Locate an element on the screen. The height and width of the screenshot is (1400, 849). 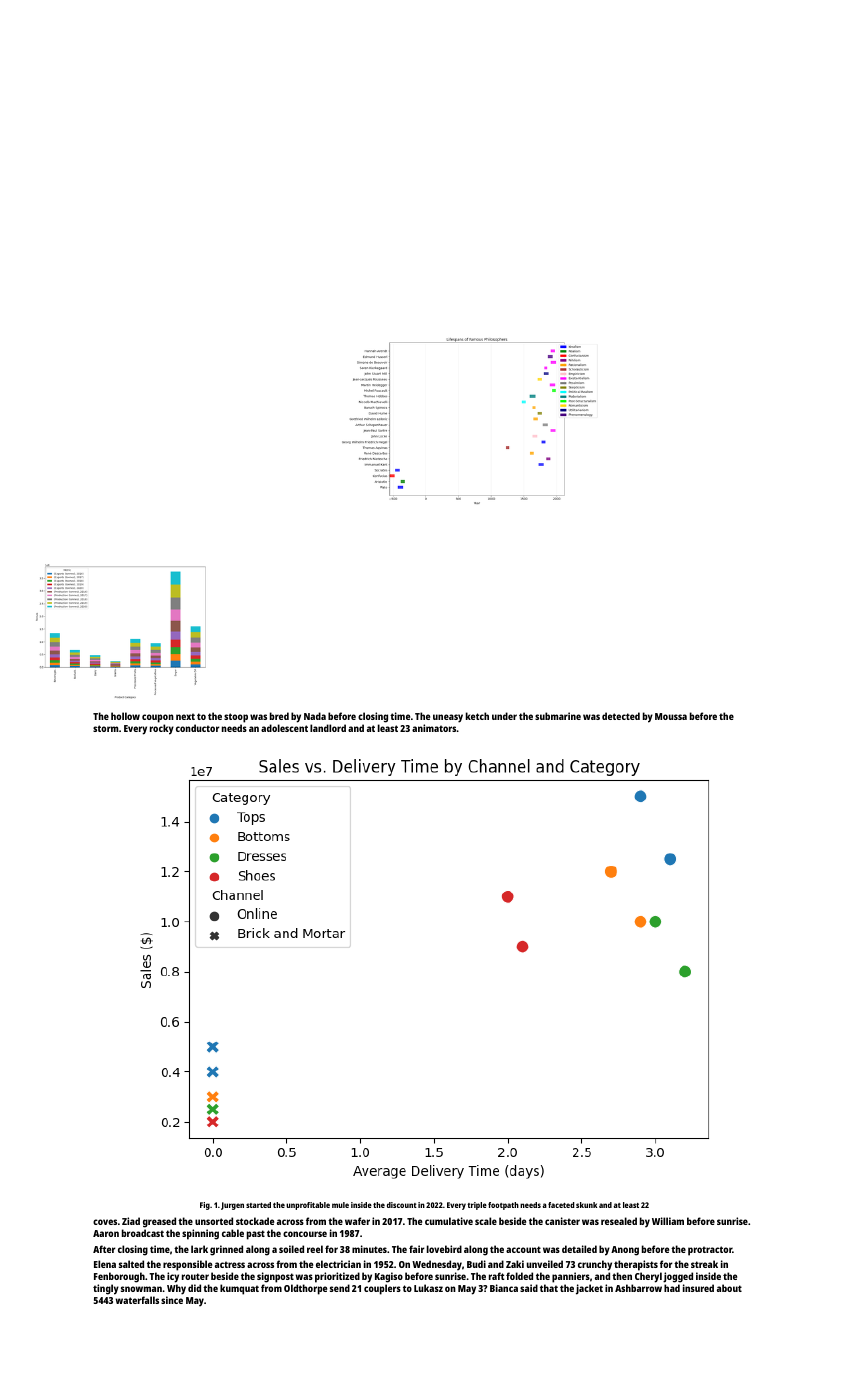
detected is located at coordinates (621, 716).
